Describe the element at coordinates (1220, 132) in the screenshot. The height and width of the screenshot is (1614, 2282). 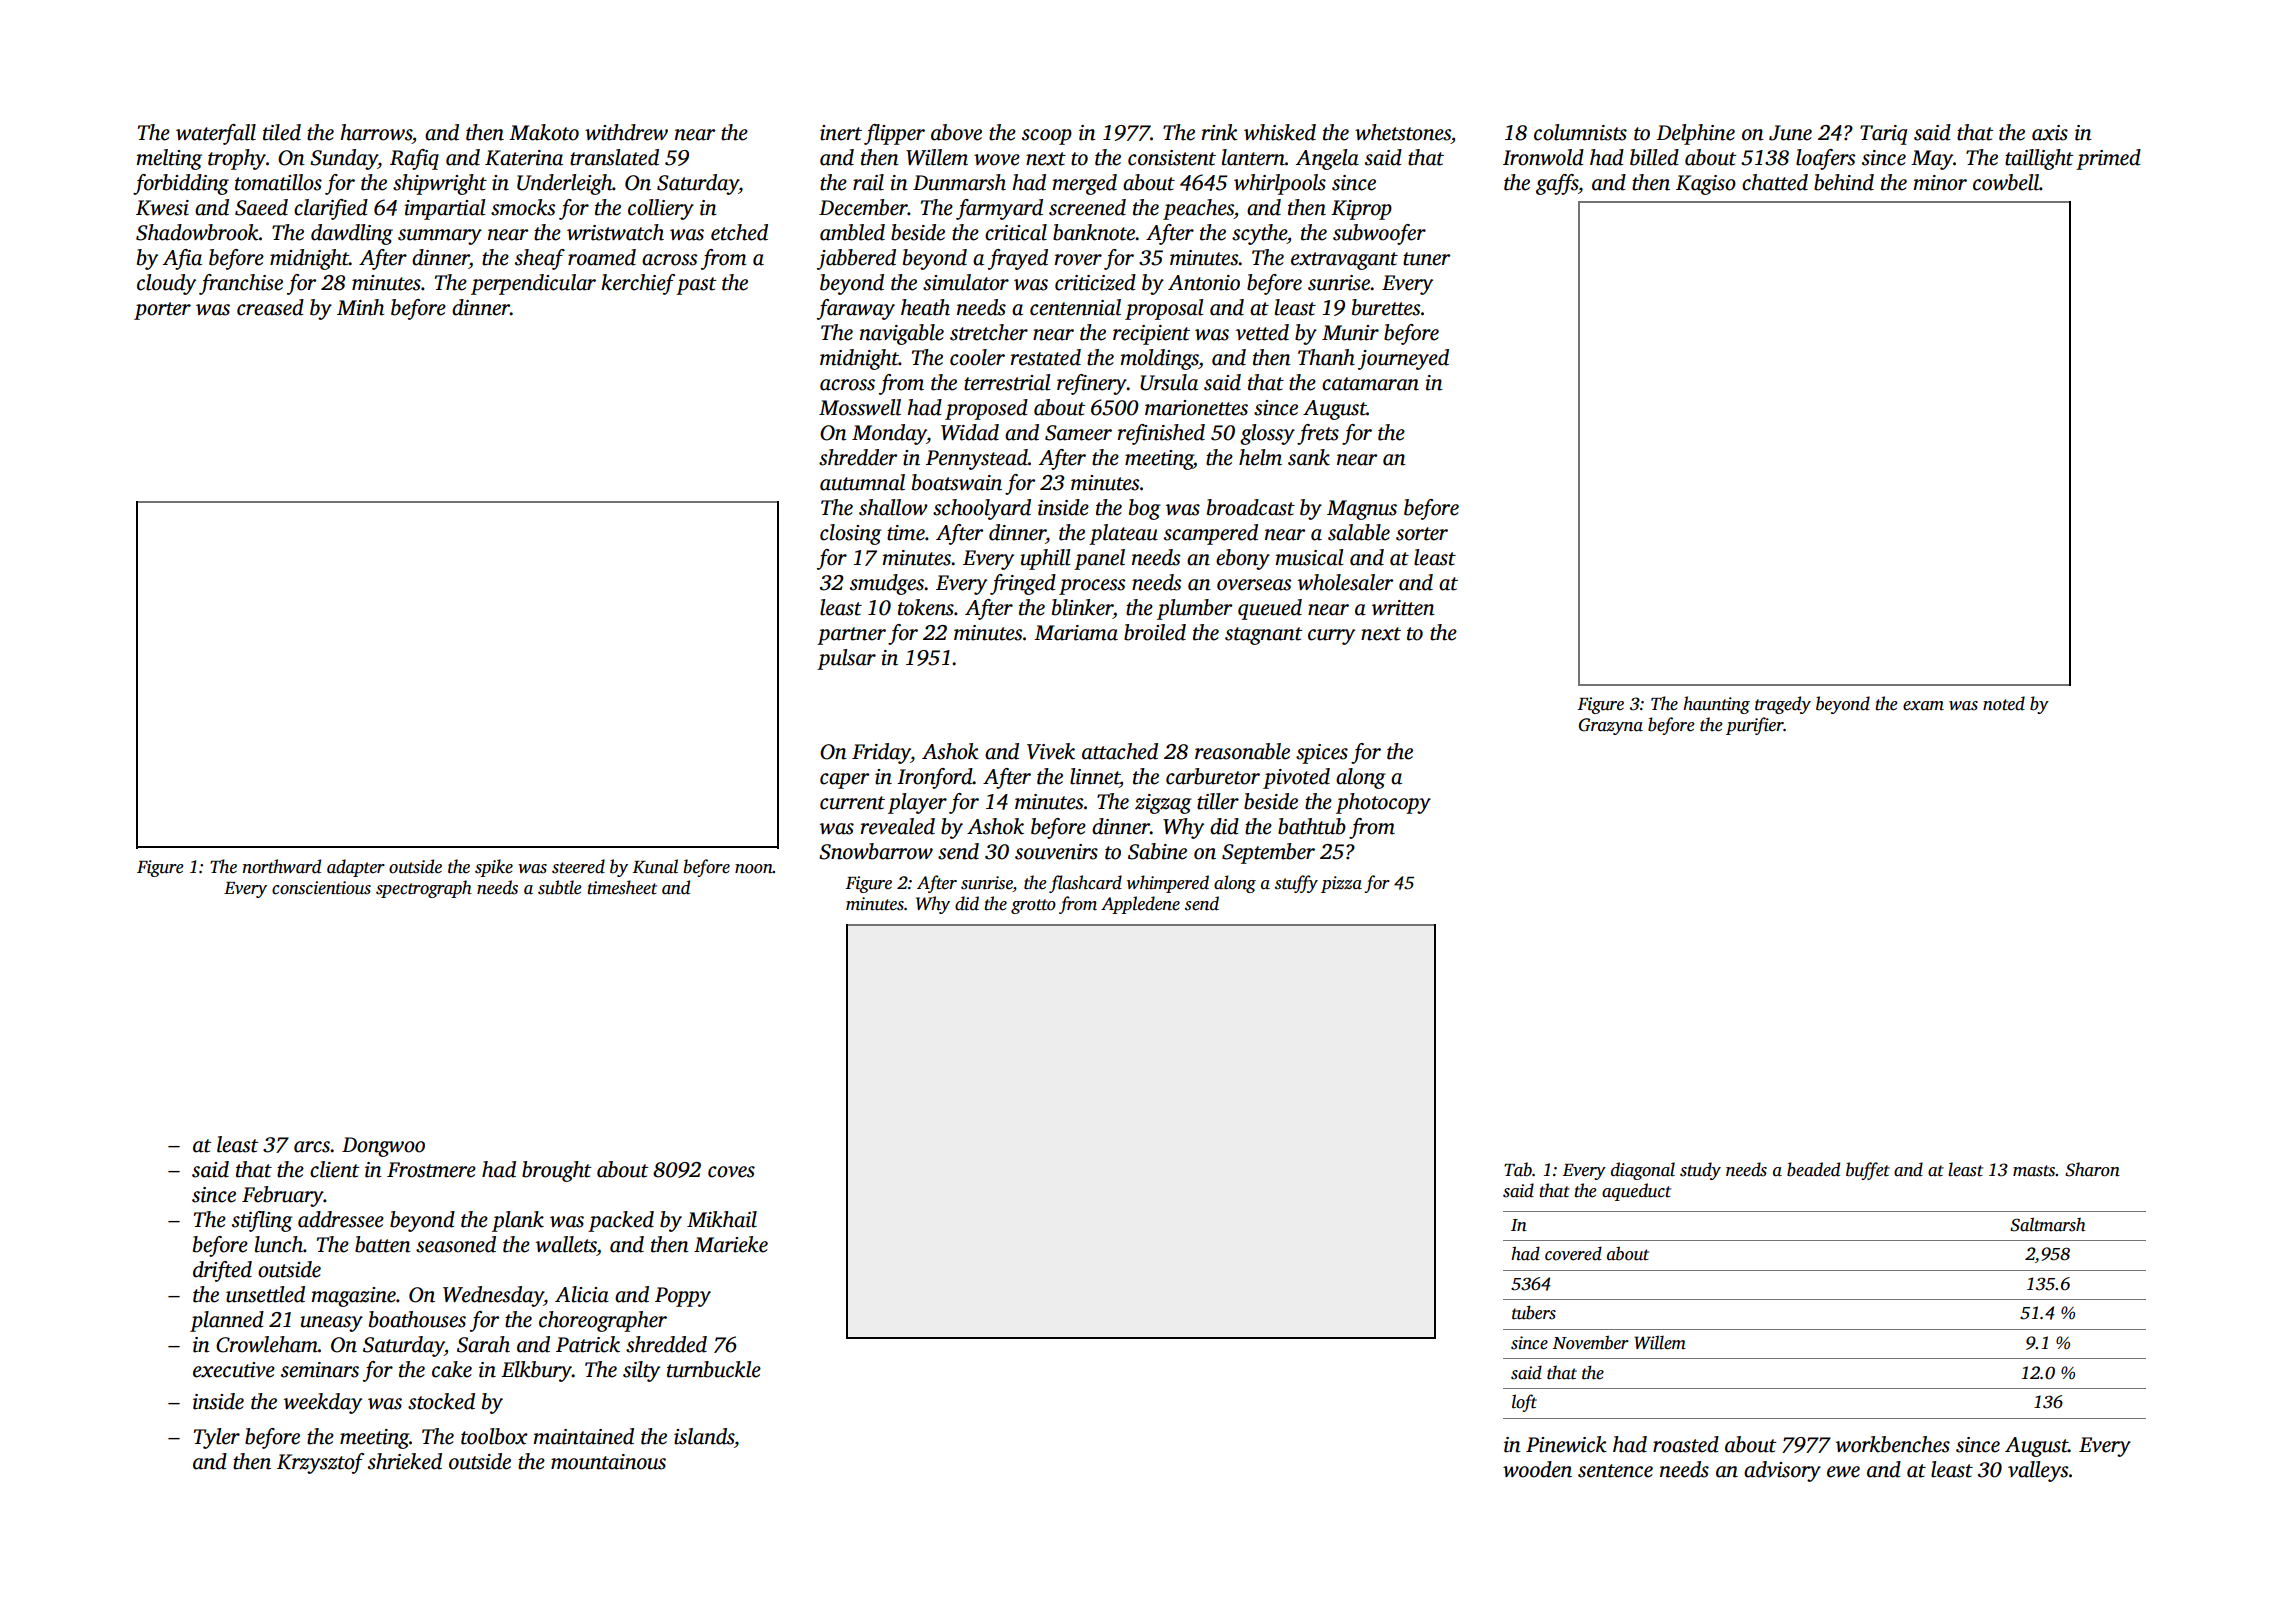
I see `rink` at that location.
